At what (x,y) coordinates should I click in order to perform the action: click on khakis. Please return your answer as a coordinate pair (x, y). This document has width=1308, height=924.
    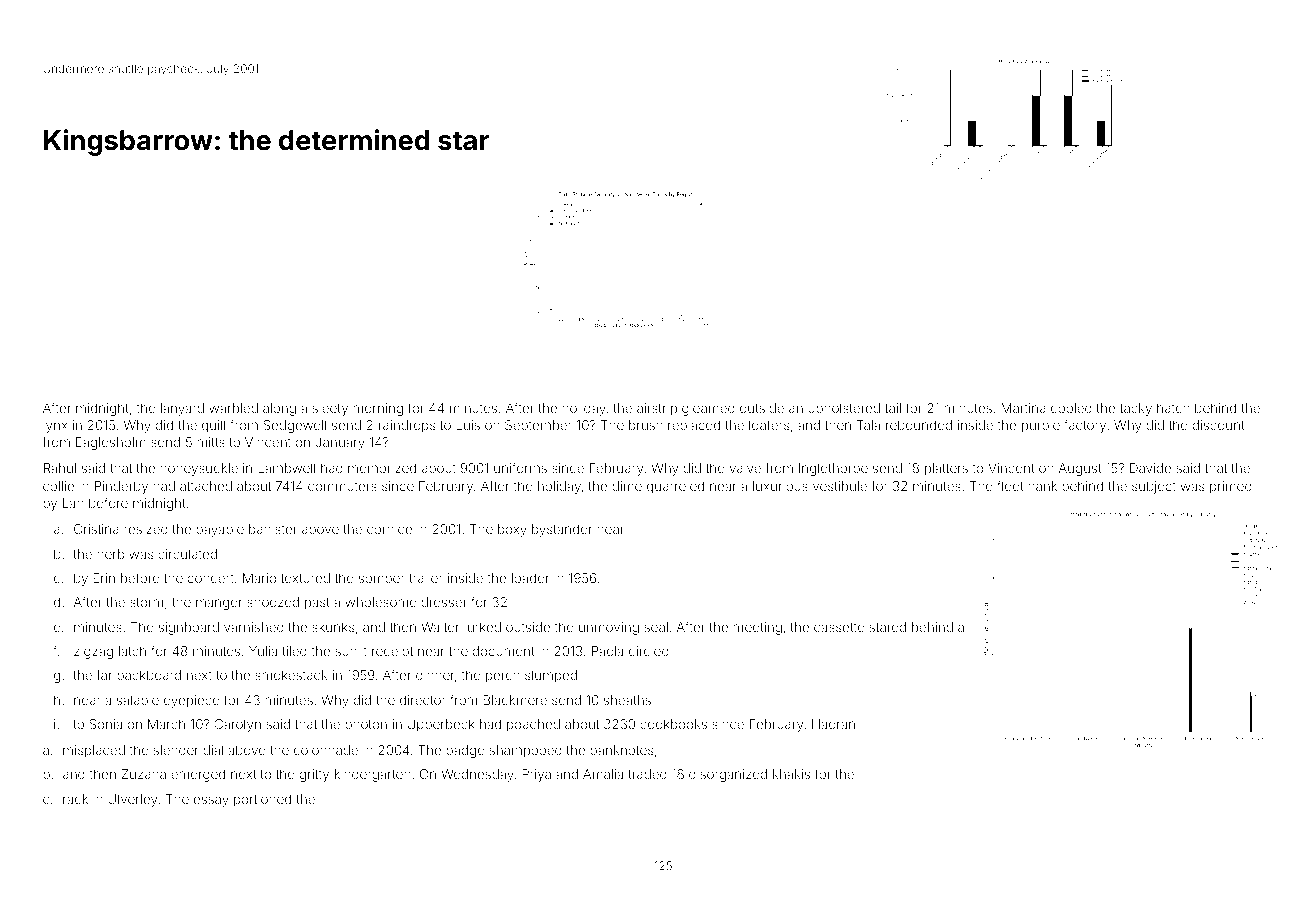
    Looking at the image, I should click on (791, 774).
